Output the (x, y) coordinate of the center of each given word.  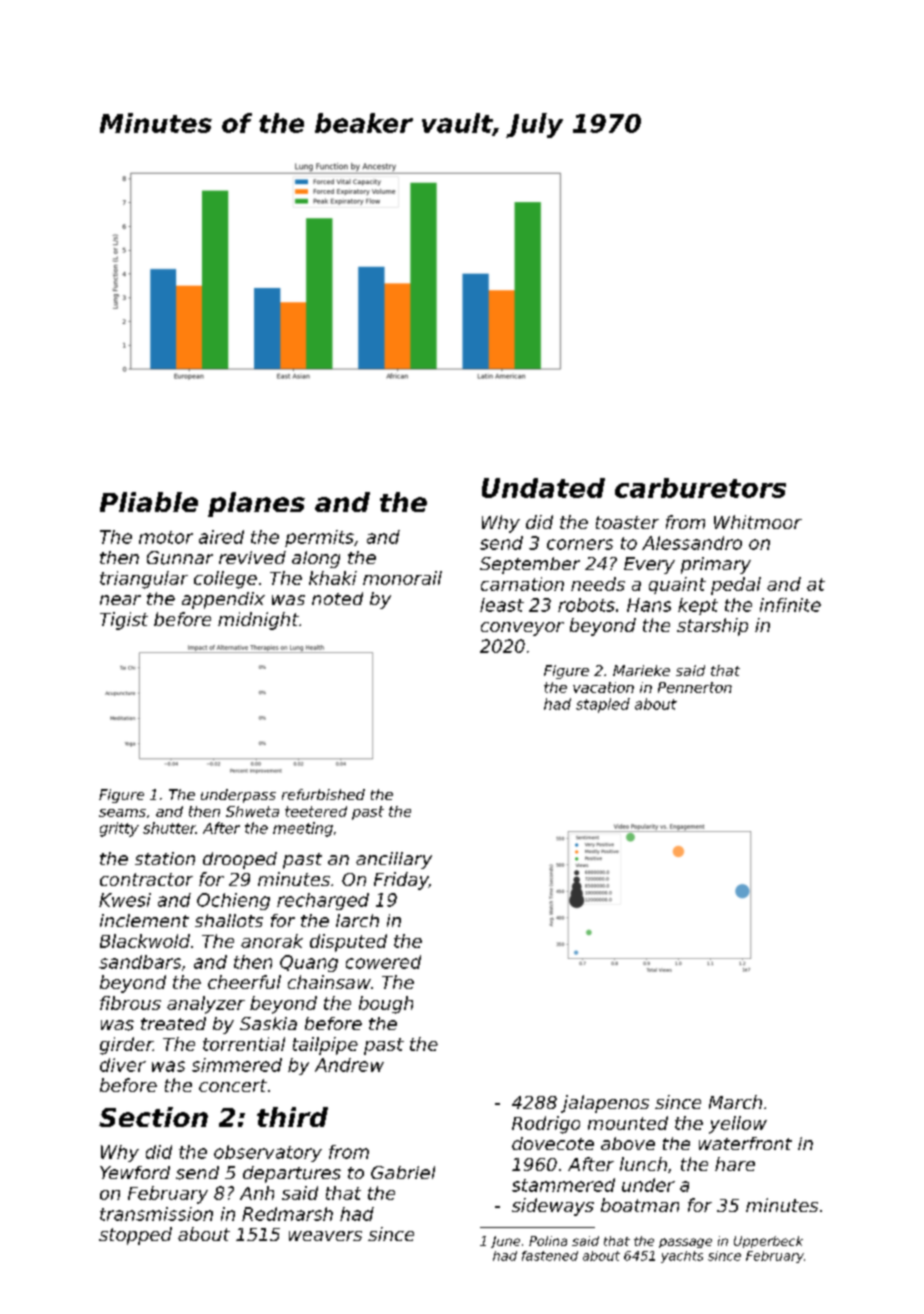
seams (122, 813)
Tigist (124, 621)
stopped (135, 1236)
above (628, 1143)
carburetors (700, 488)
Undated (543, 488)
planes (256, 504)
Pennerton (695, 687)
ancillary (394, 860)
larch (357, 920)
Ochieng (233, 901)
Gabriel (403, 1172)
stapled (603, 705)
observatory (268, 1153)
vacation (603, 687)
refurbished (323, 794)
